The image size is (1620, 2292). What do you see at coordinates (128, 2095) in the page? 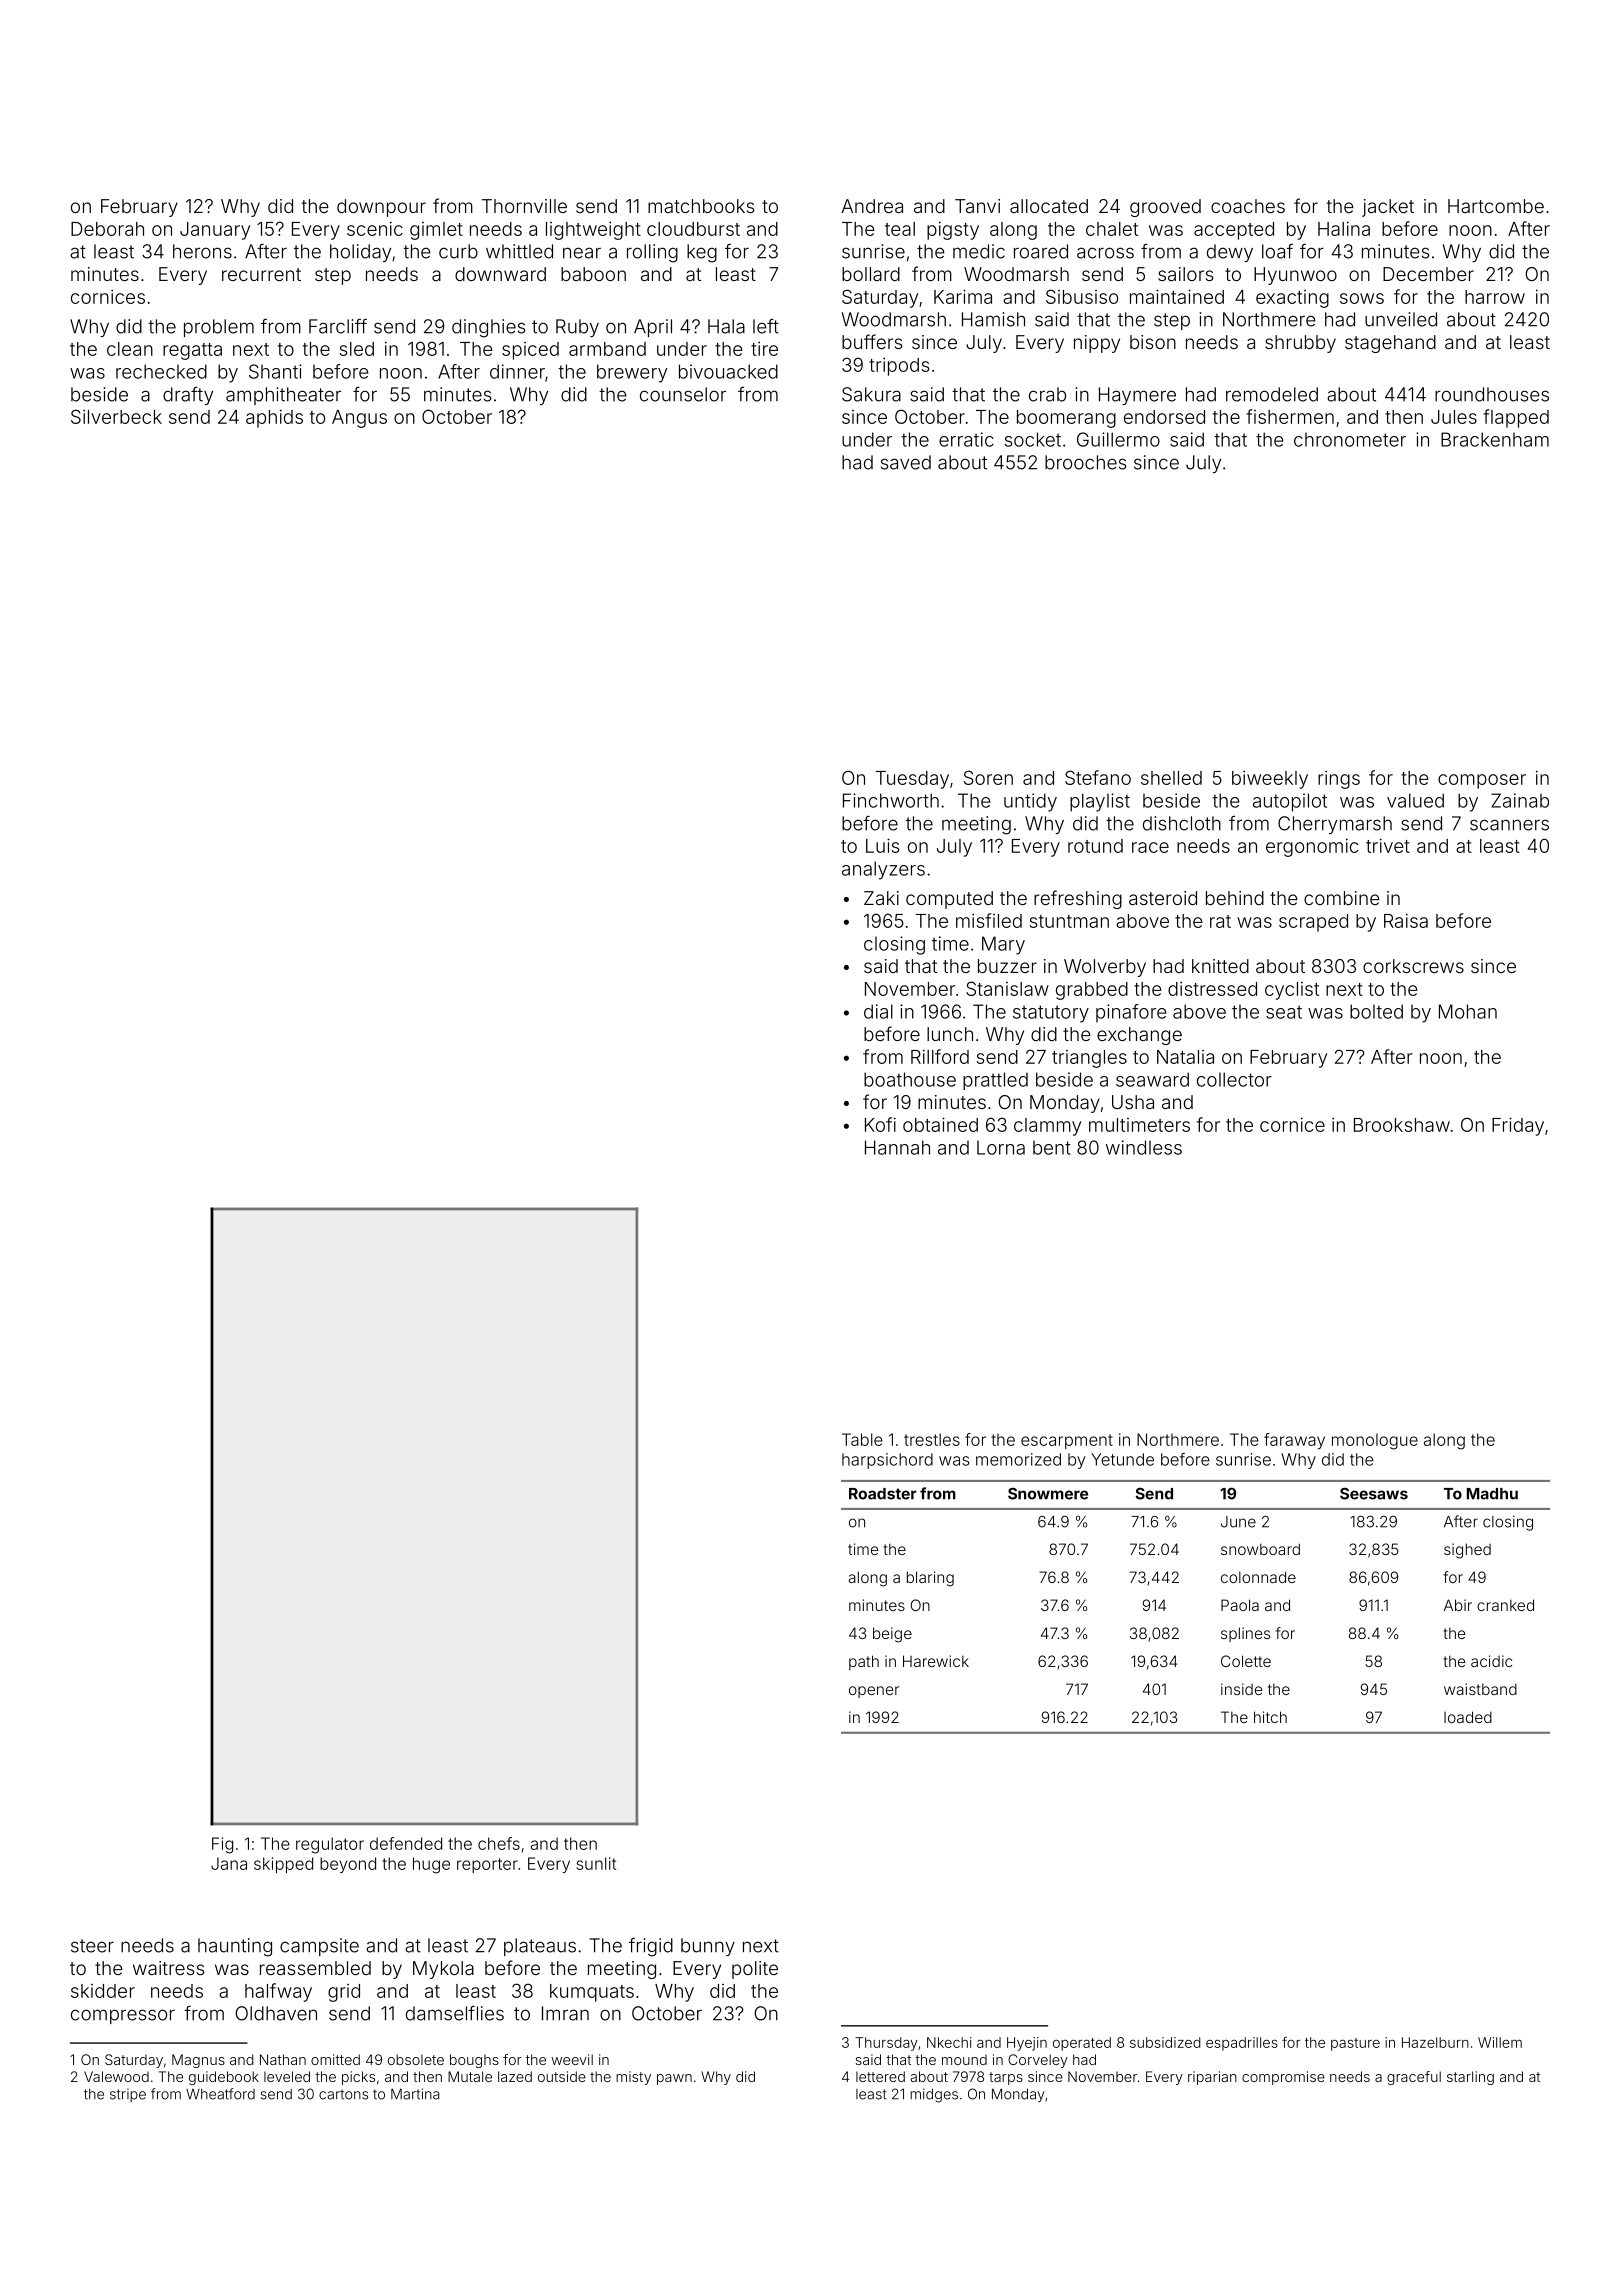
I see `stripe` at bounding box center [128, 2095].
